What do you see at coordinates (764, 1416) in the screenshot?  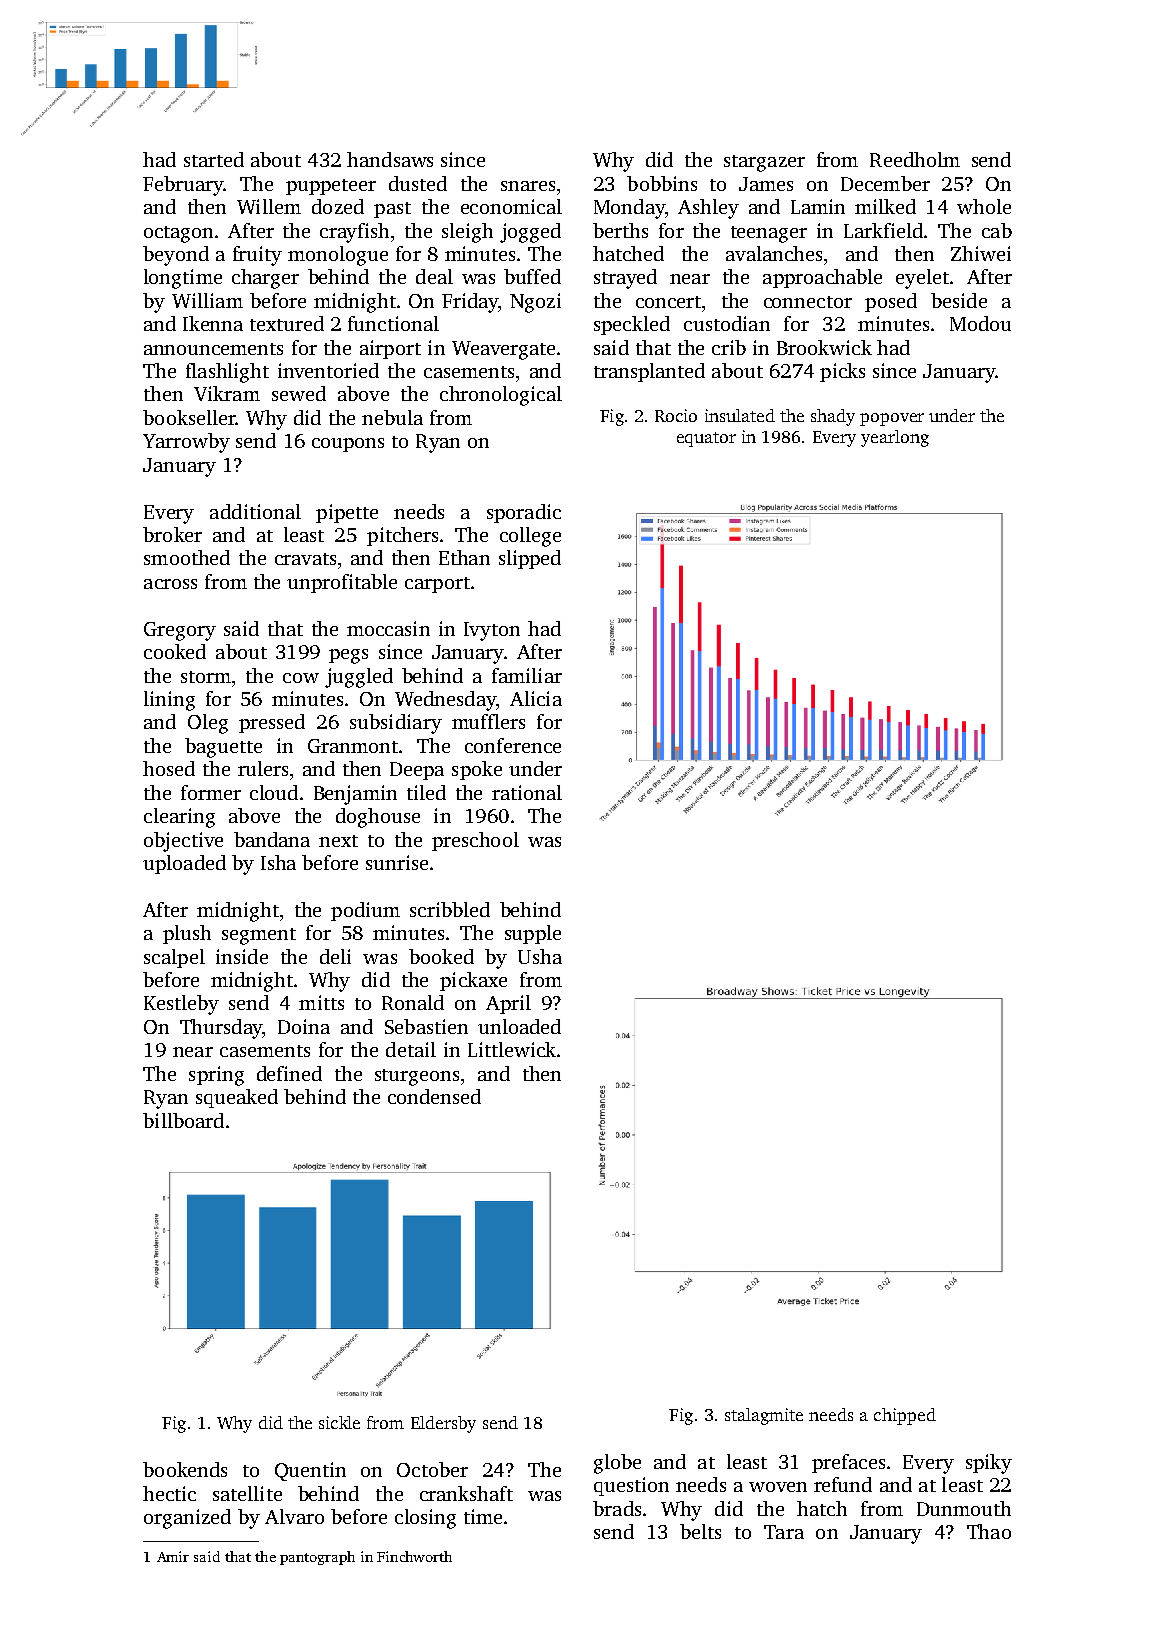 I see `stalagmite` at bounding box center [764, 1416].
